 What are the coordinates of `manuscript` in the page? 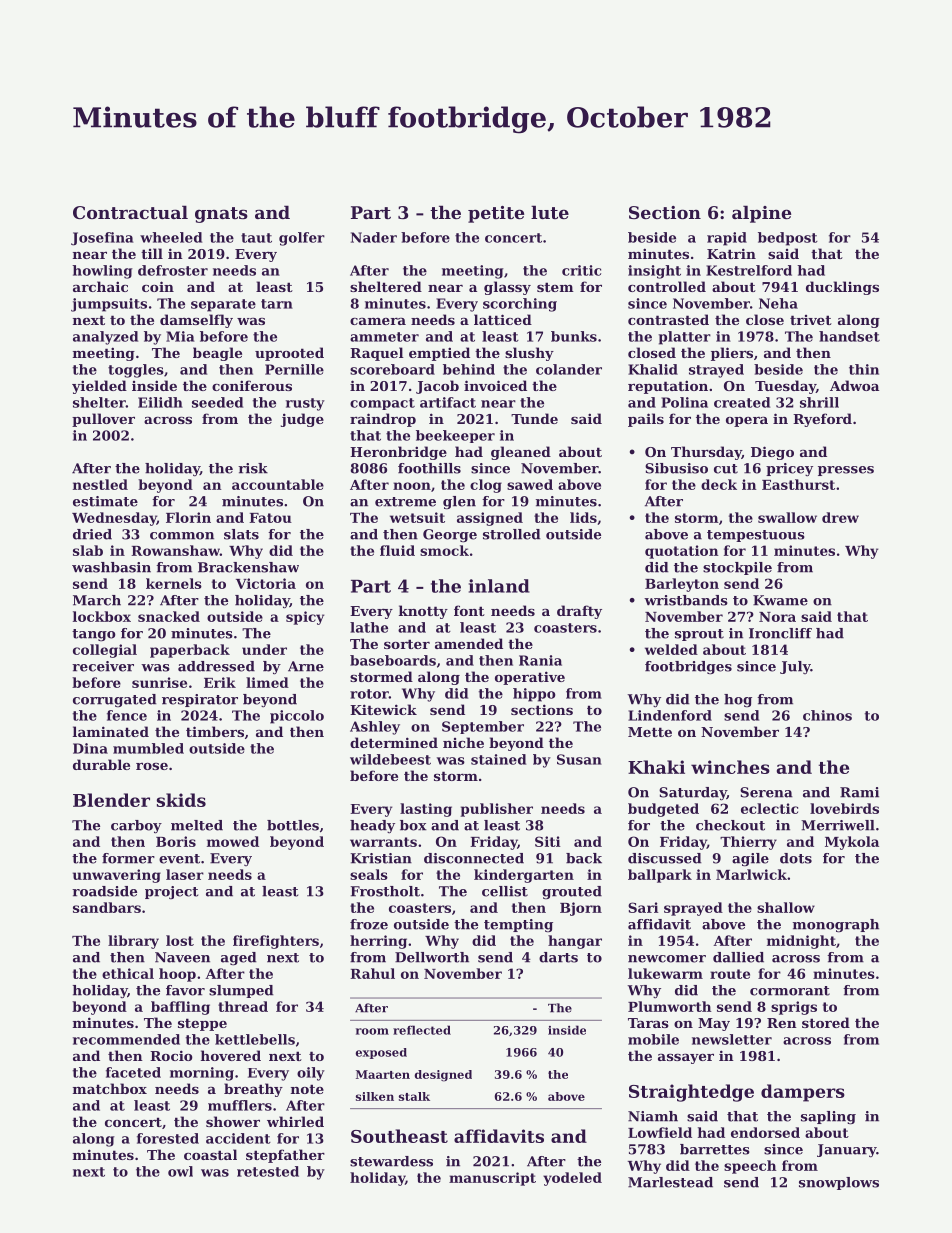 It's located at (492, 1179).
